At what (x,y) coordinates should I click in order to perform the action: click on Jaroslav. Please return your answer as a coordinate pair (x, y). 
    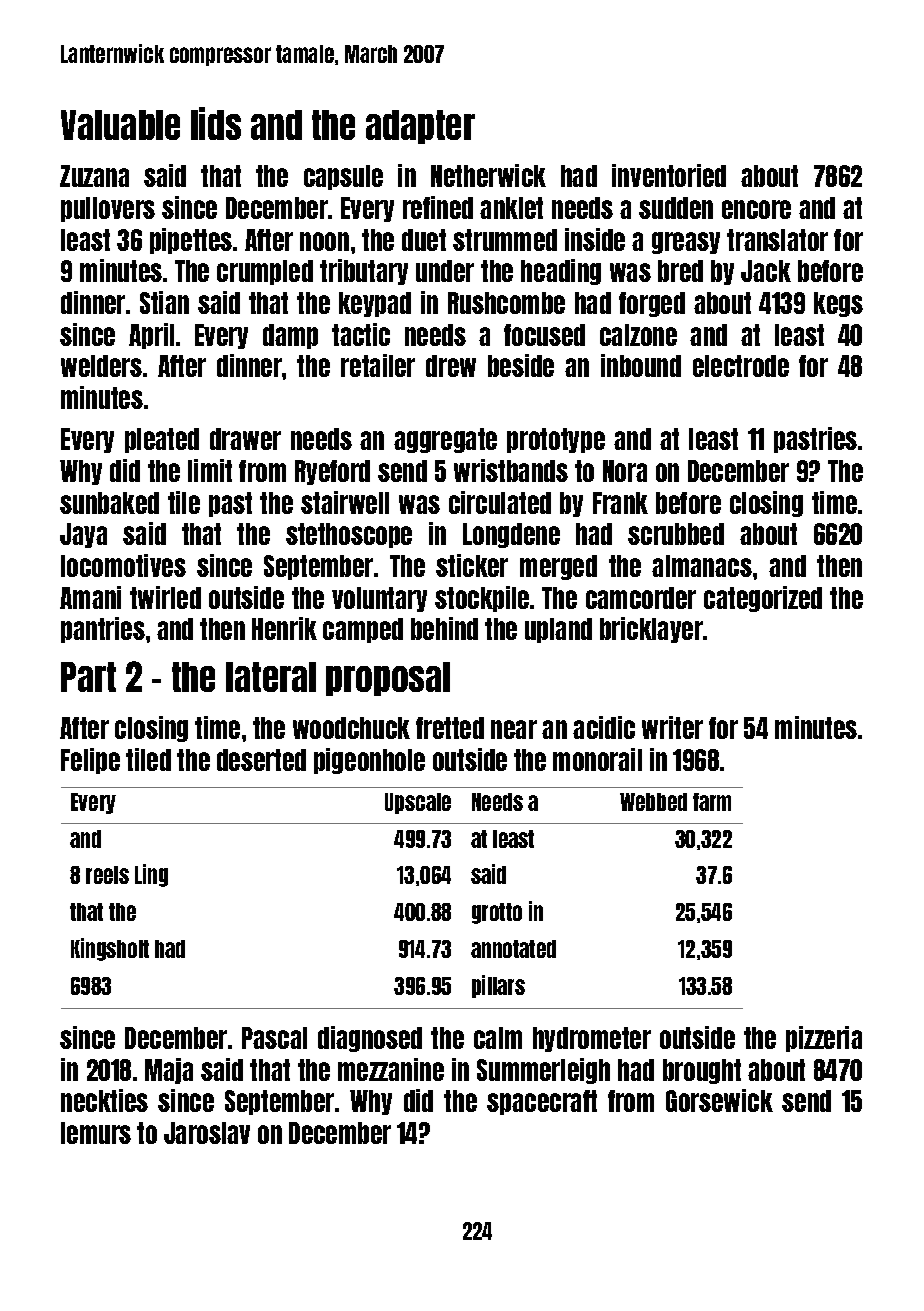
    Looking at the image, I should click on (207, 1133).
